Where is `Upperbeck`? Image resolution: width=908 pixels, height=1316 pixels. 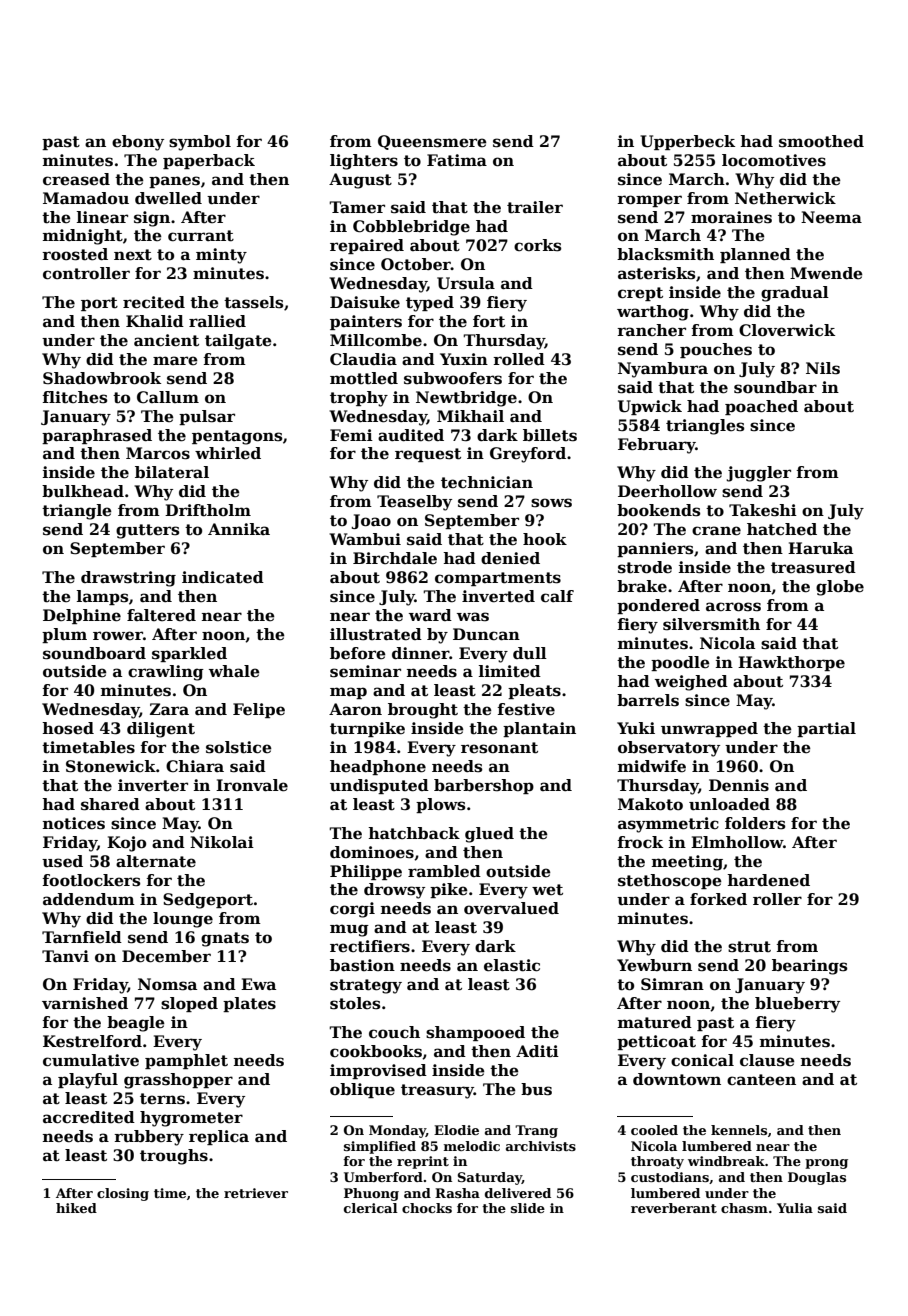 Upperbeck is located at coordinates (687, 142).
